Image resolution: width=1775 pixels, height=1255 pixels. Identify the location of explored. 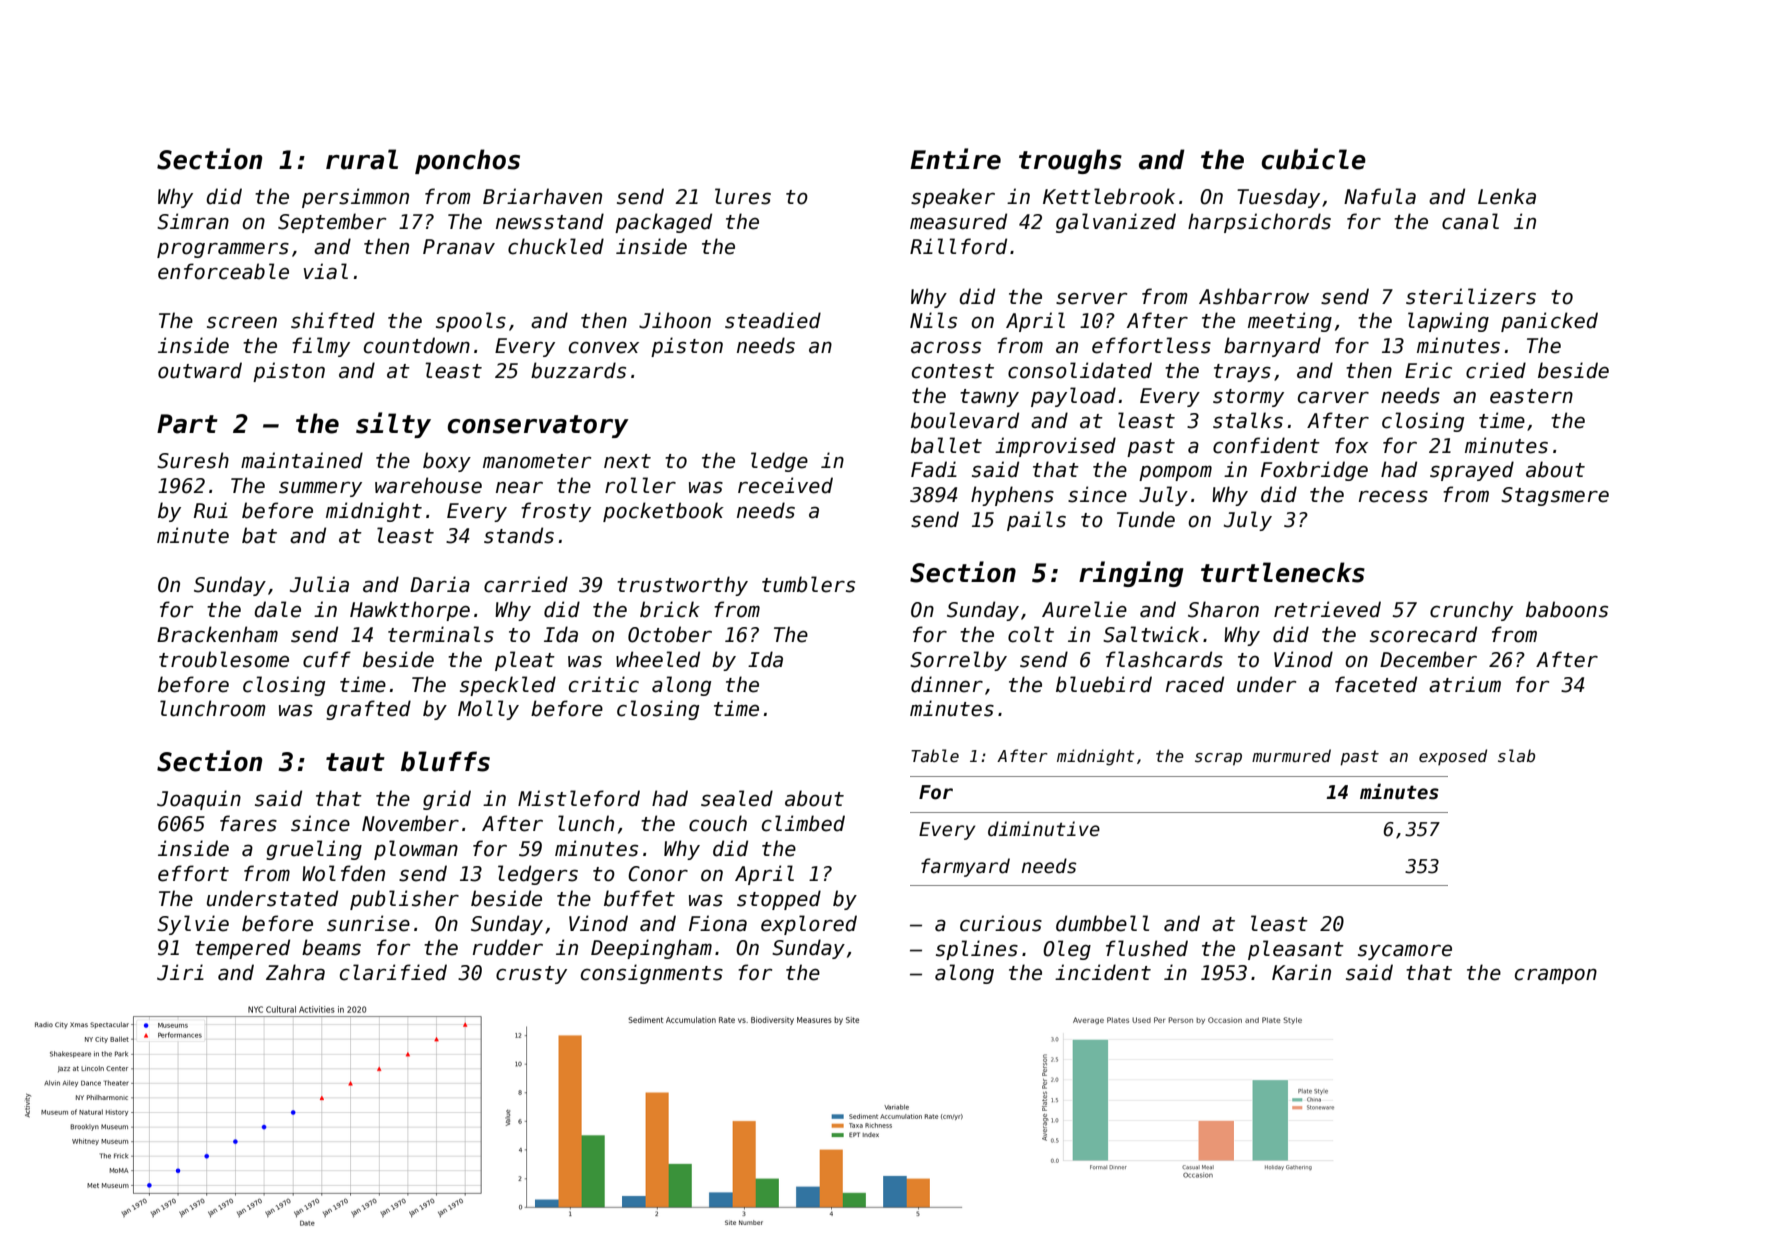
(809, 925).
